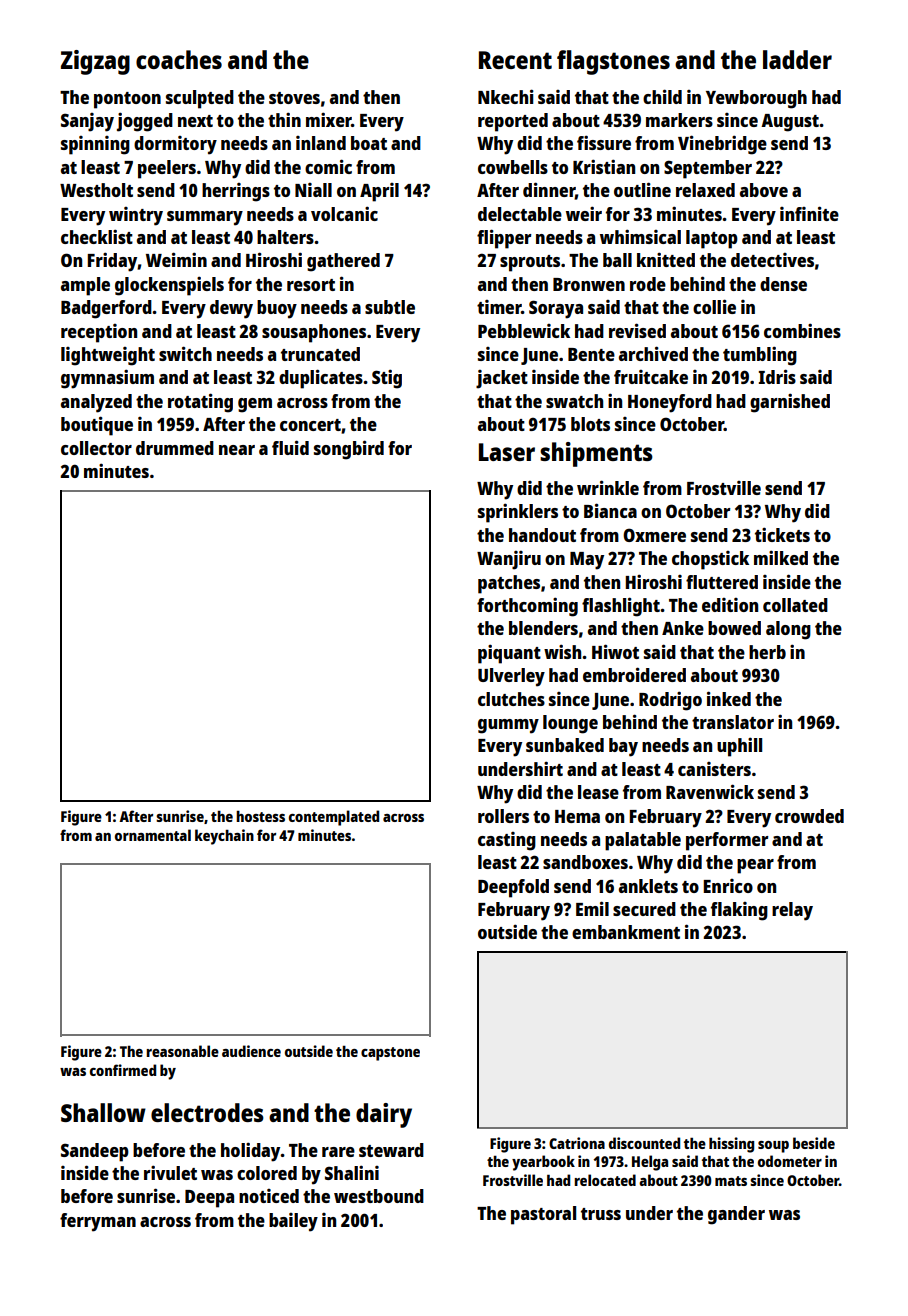 The height and width of the screenshot is (1316, 908). What do you see at coordinates (195, 121) in the screenshot?
I see `next` at bounding box center [195, 121].
